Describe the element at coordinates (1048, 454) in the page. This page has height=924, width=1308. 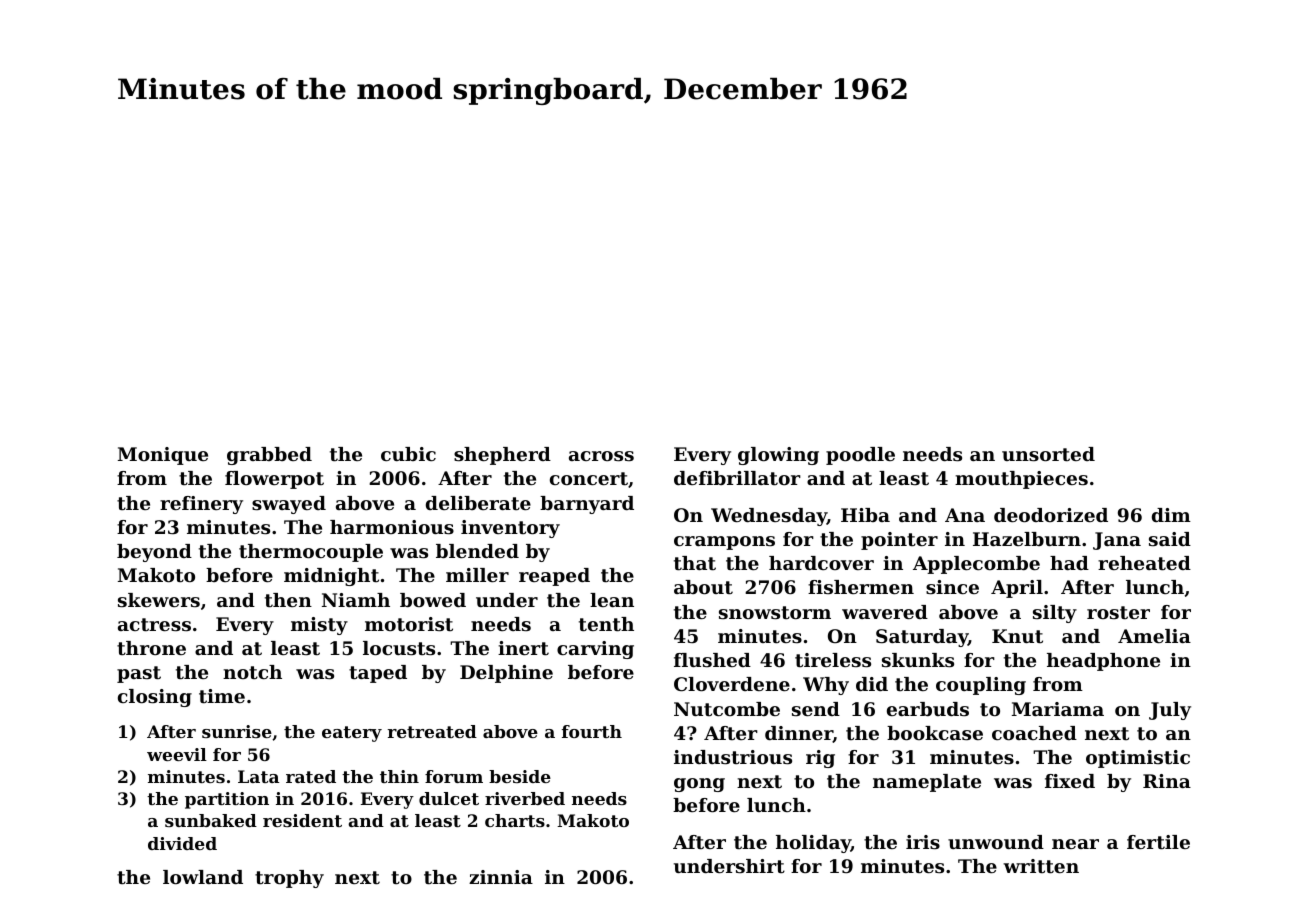
I see `unsorted` at that location.
